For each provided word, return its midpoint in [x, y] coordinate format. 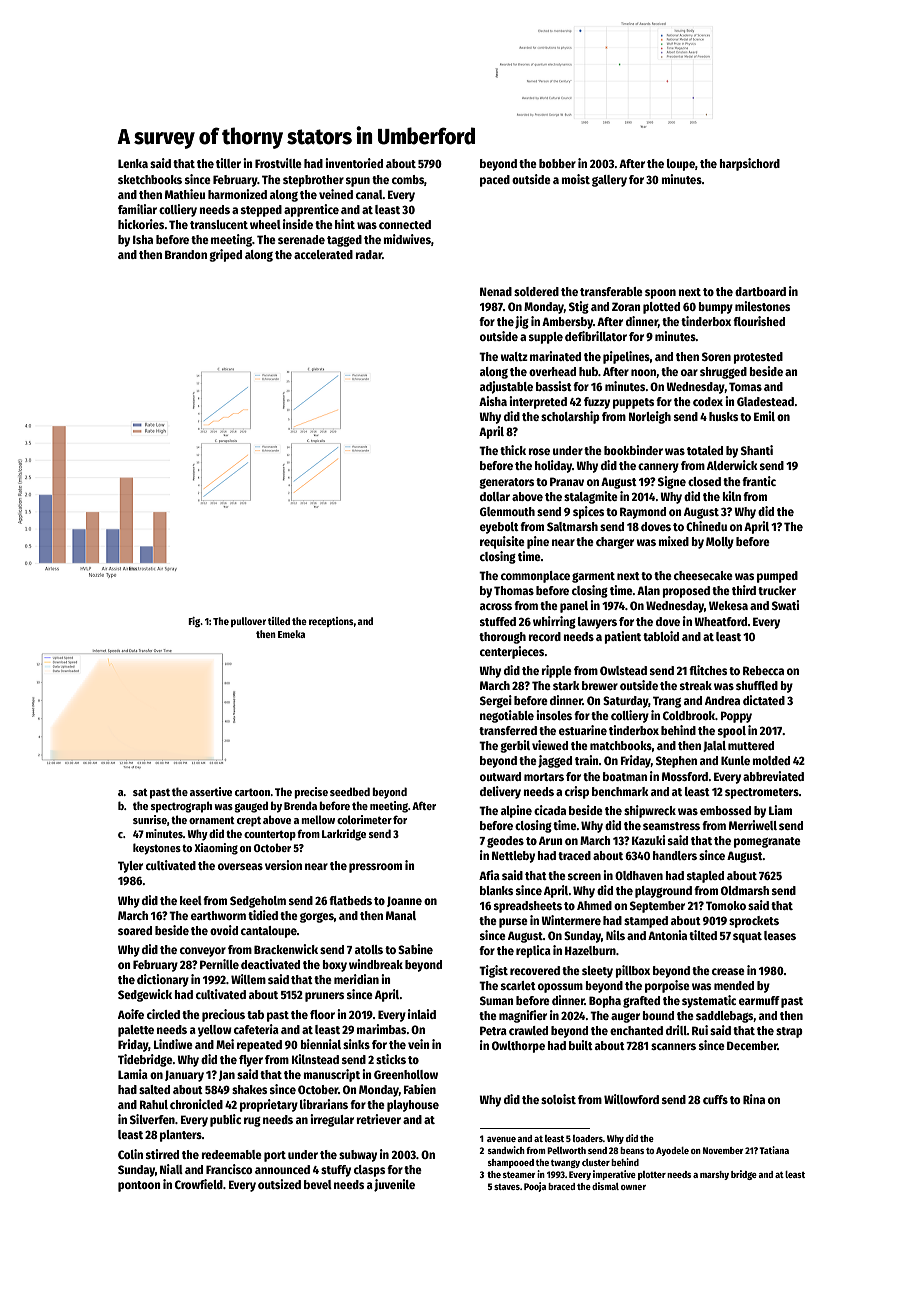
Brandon [186, 254]
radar [368, 254]
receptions [331, 622]
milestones [762, 306]
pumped [777, 577]
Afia [489, 875]
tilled [279, 621]
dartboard [760, 291]
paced [495, 181]
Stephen [676, 762]
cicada [550, 810]
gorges [317, 918]
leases [780, 935]
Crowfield [199, 1184]
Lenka [133, 163]
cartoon [252, 792]
